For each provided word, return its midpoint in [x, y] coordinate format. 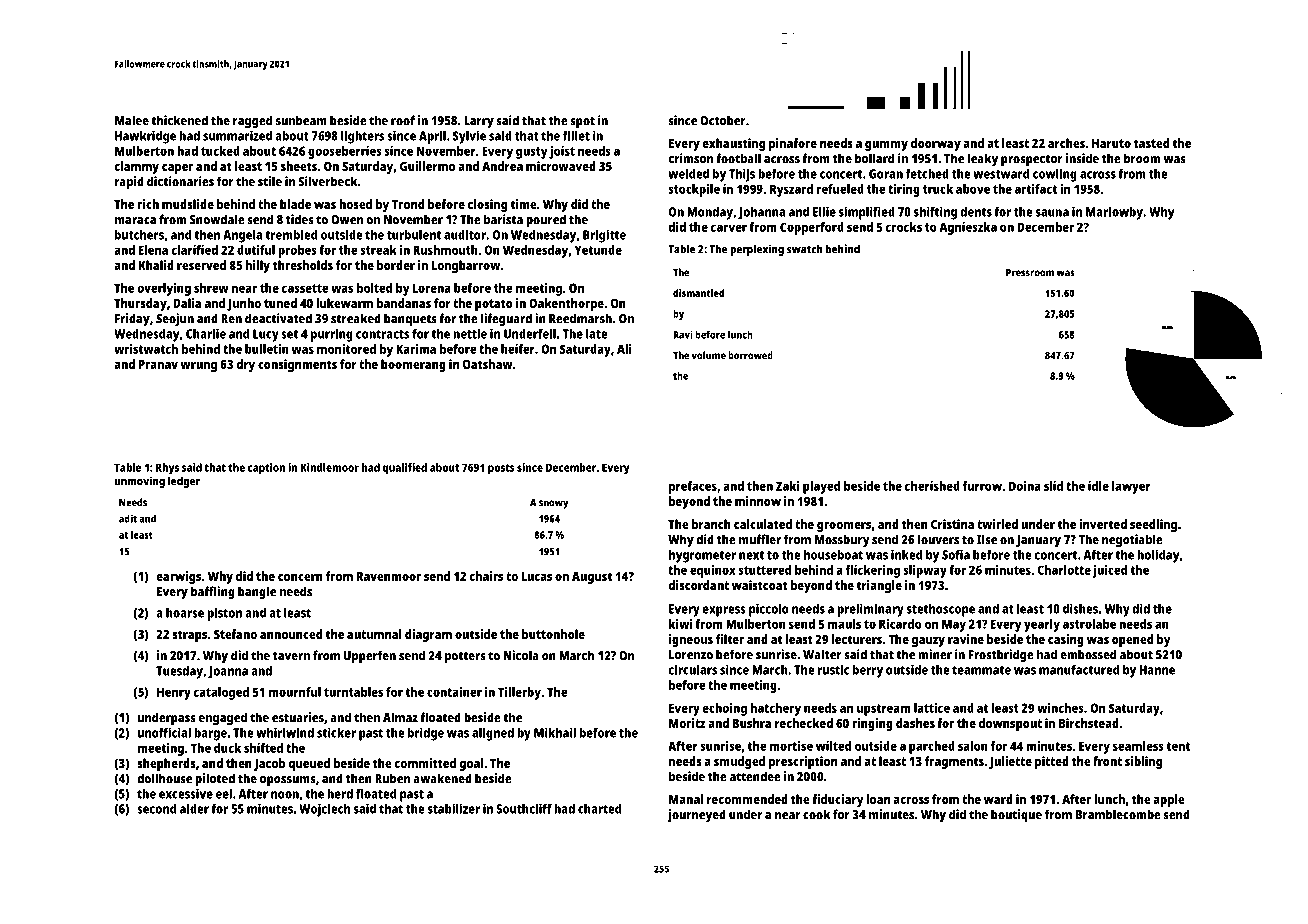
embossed [1088, 654]
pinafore [793, 144]
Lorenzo [691, 655]
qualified [405, 469]
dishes [1080, 609]
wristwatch [146, 349]
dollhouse [164, 778]
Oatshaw [488, 364]
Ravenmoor [389, 576]
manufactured [1079, 670]
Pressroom [1030, 273]
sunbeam [301, 120]
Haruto [1111, 143]
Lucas [536, 576]
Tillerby [519, 693]
